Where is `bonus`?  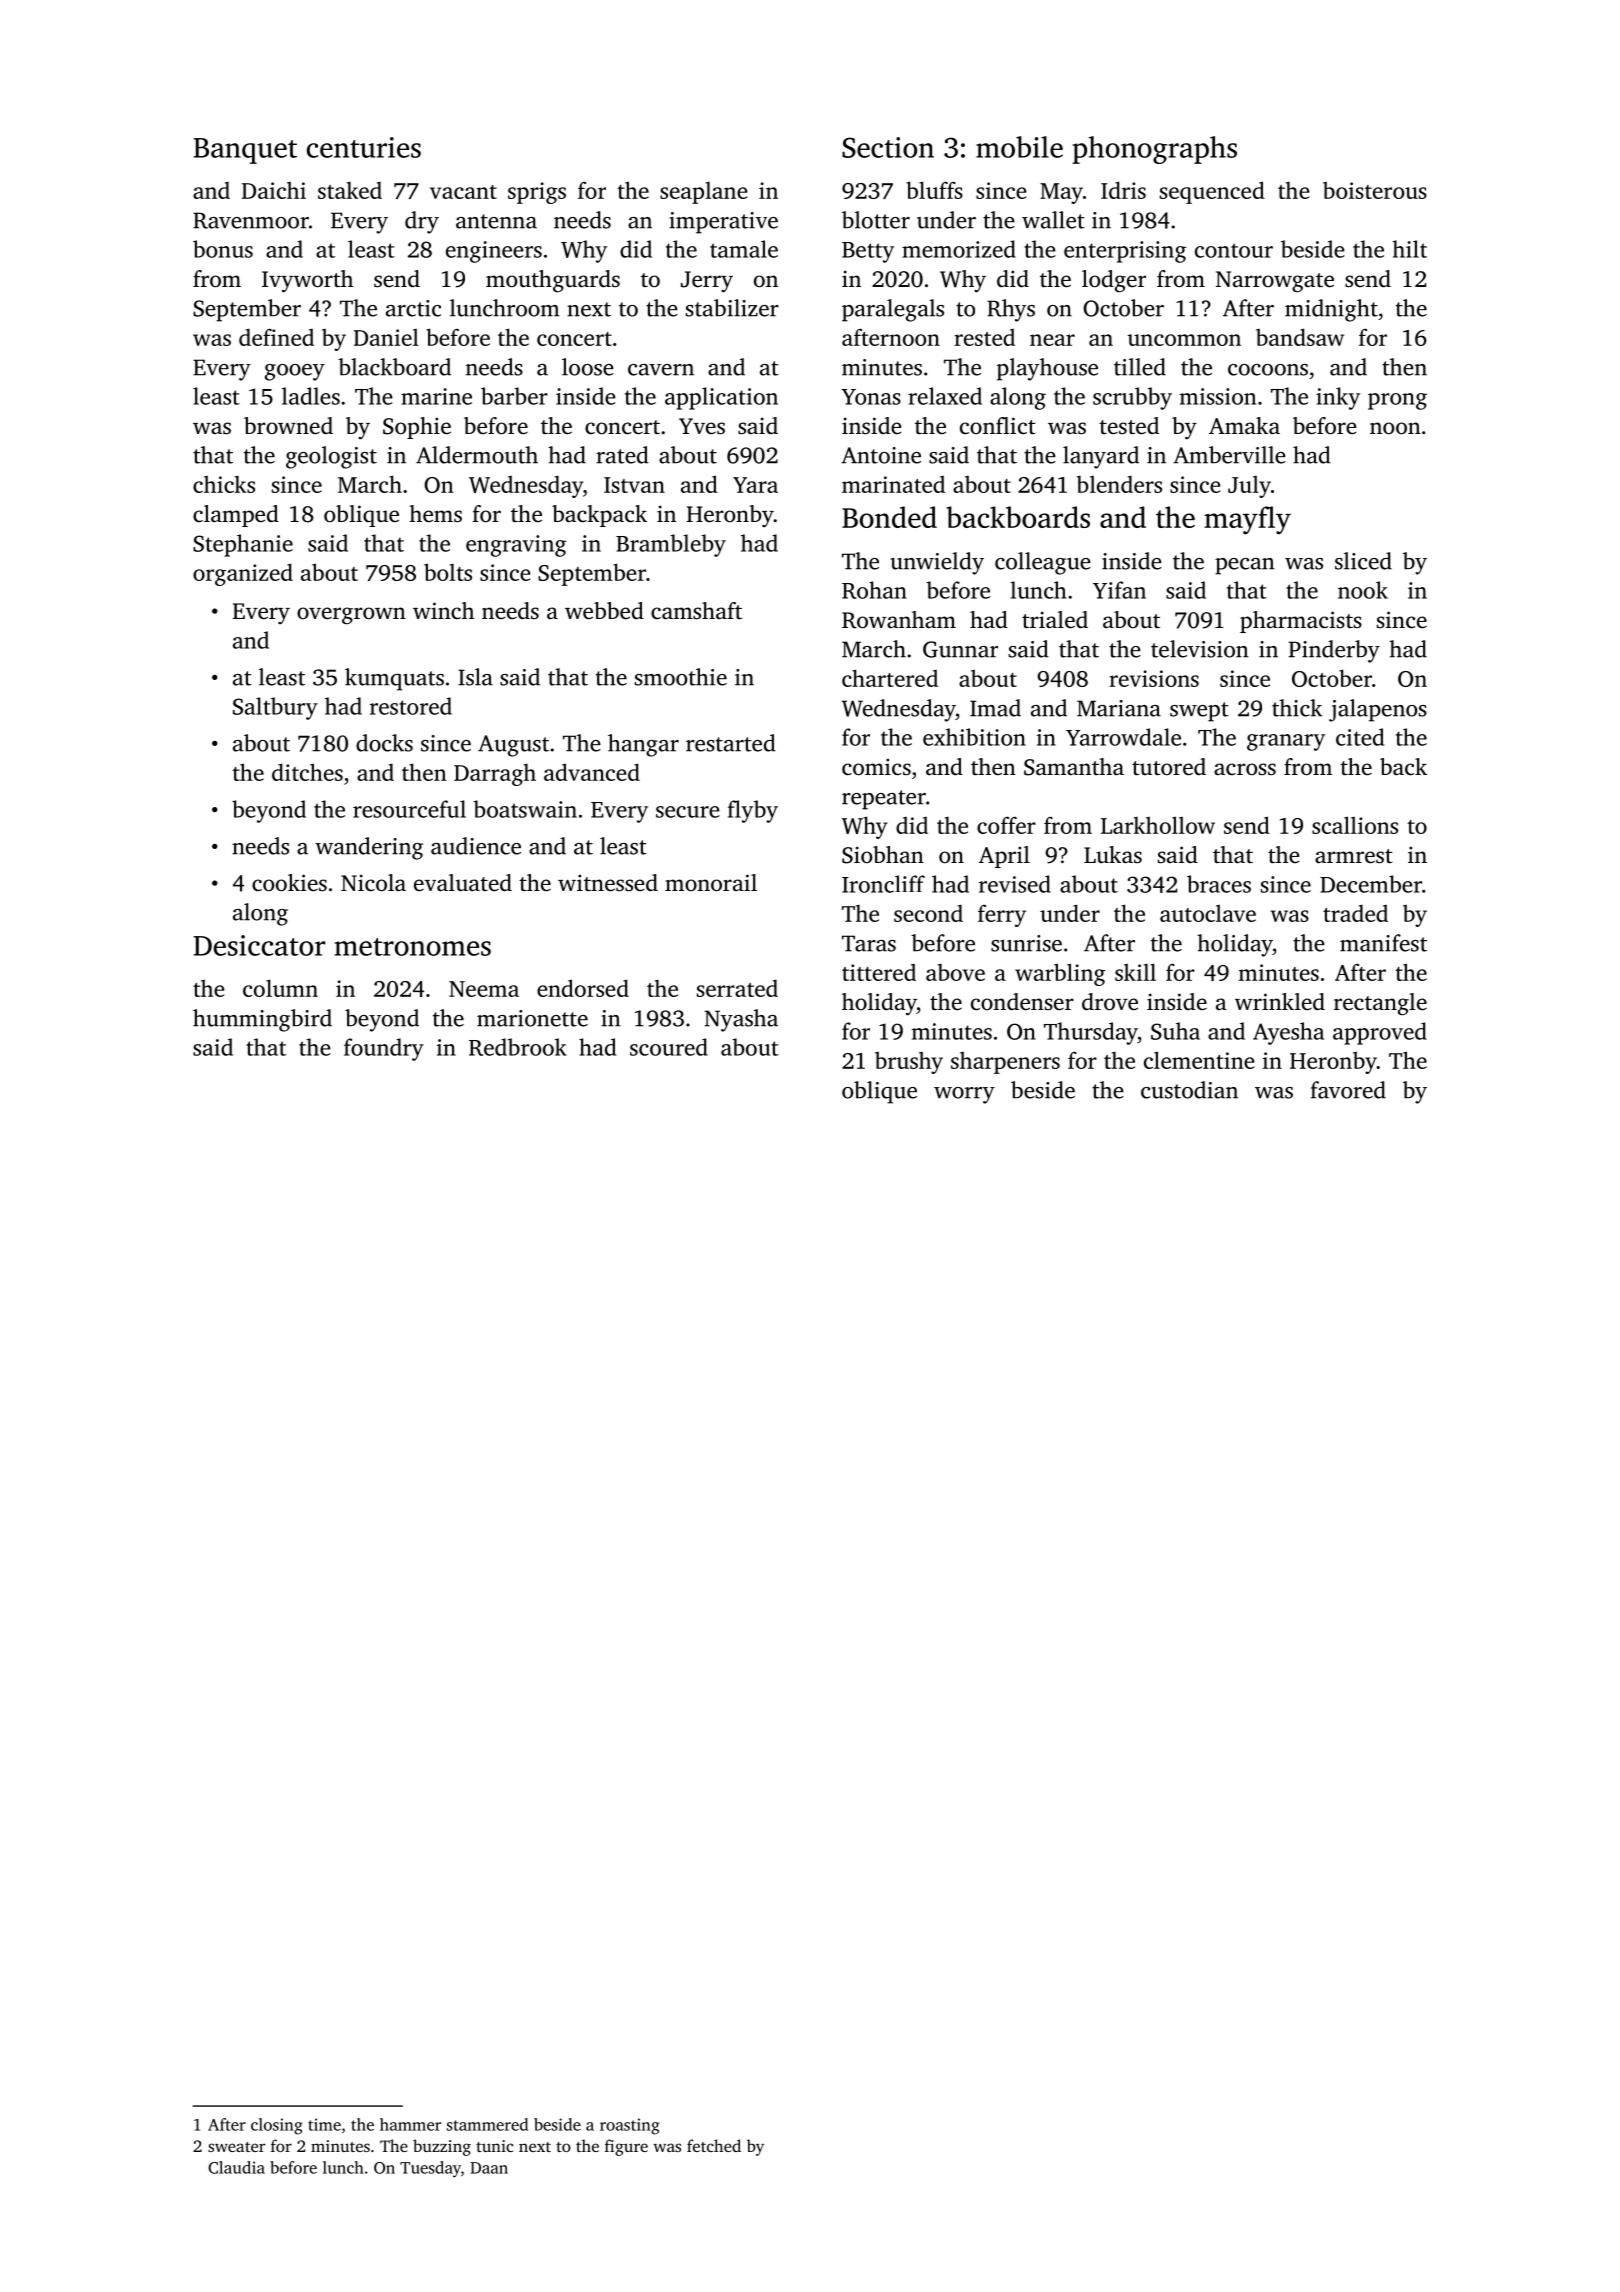 bonus is located at coordinates (223, 249).
